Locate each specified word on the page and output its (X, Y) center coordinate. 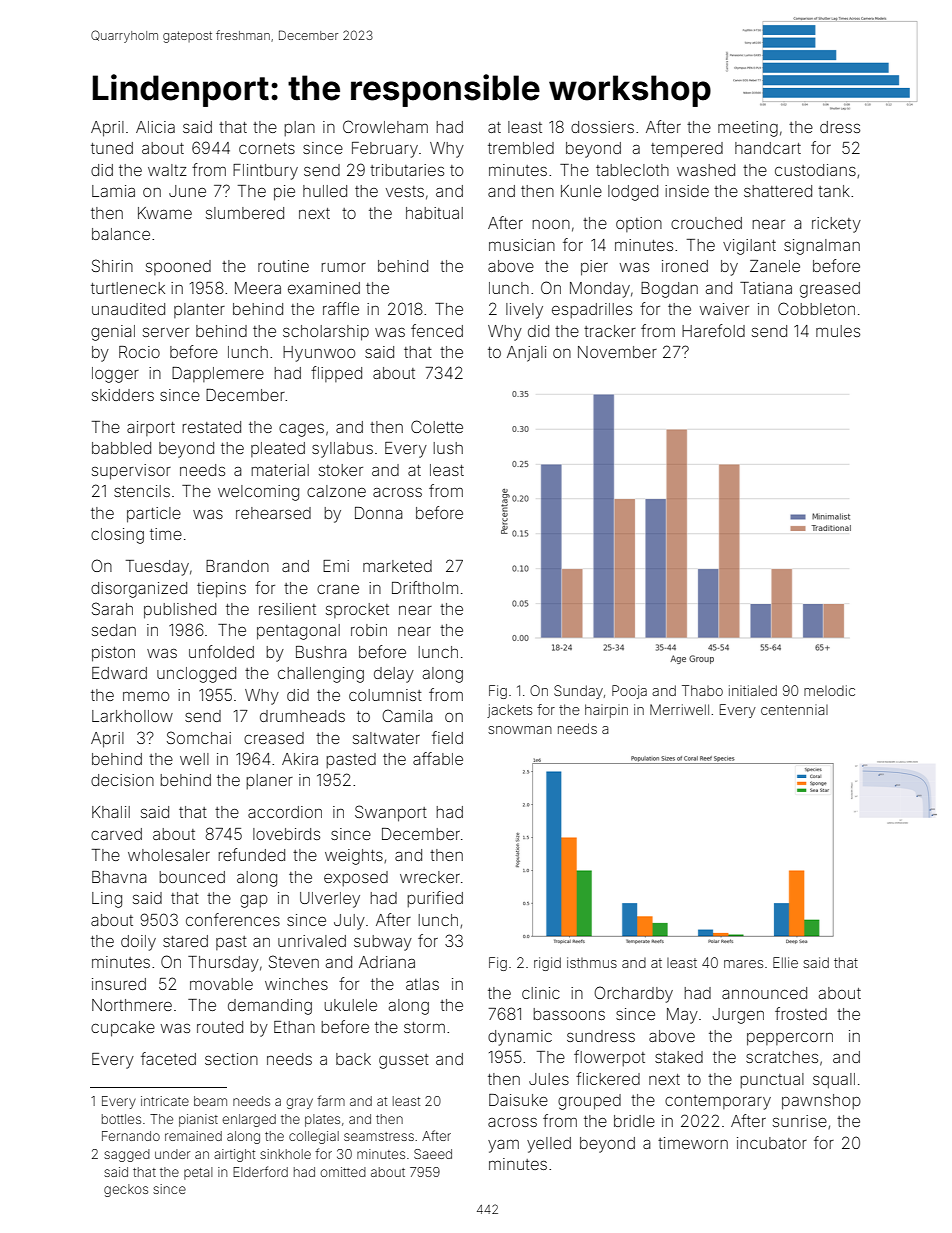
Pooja (629, 692)
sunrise (800, 1121)
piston (113, 654)
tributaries (407, 170)
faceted (168, 1058)
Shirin (112, 265)
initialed (753, 690)
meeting (748, 129)
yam (503, 1146)
